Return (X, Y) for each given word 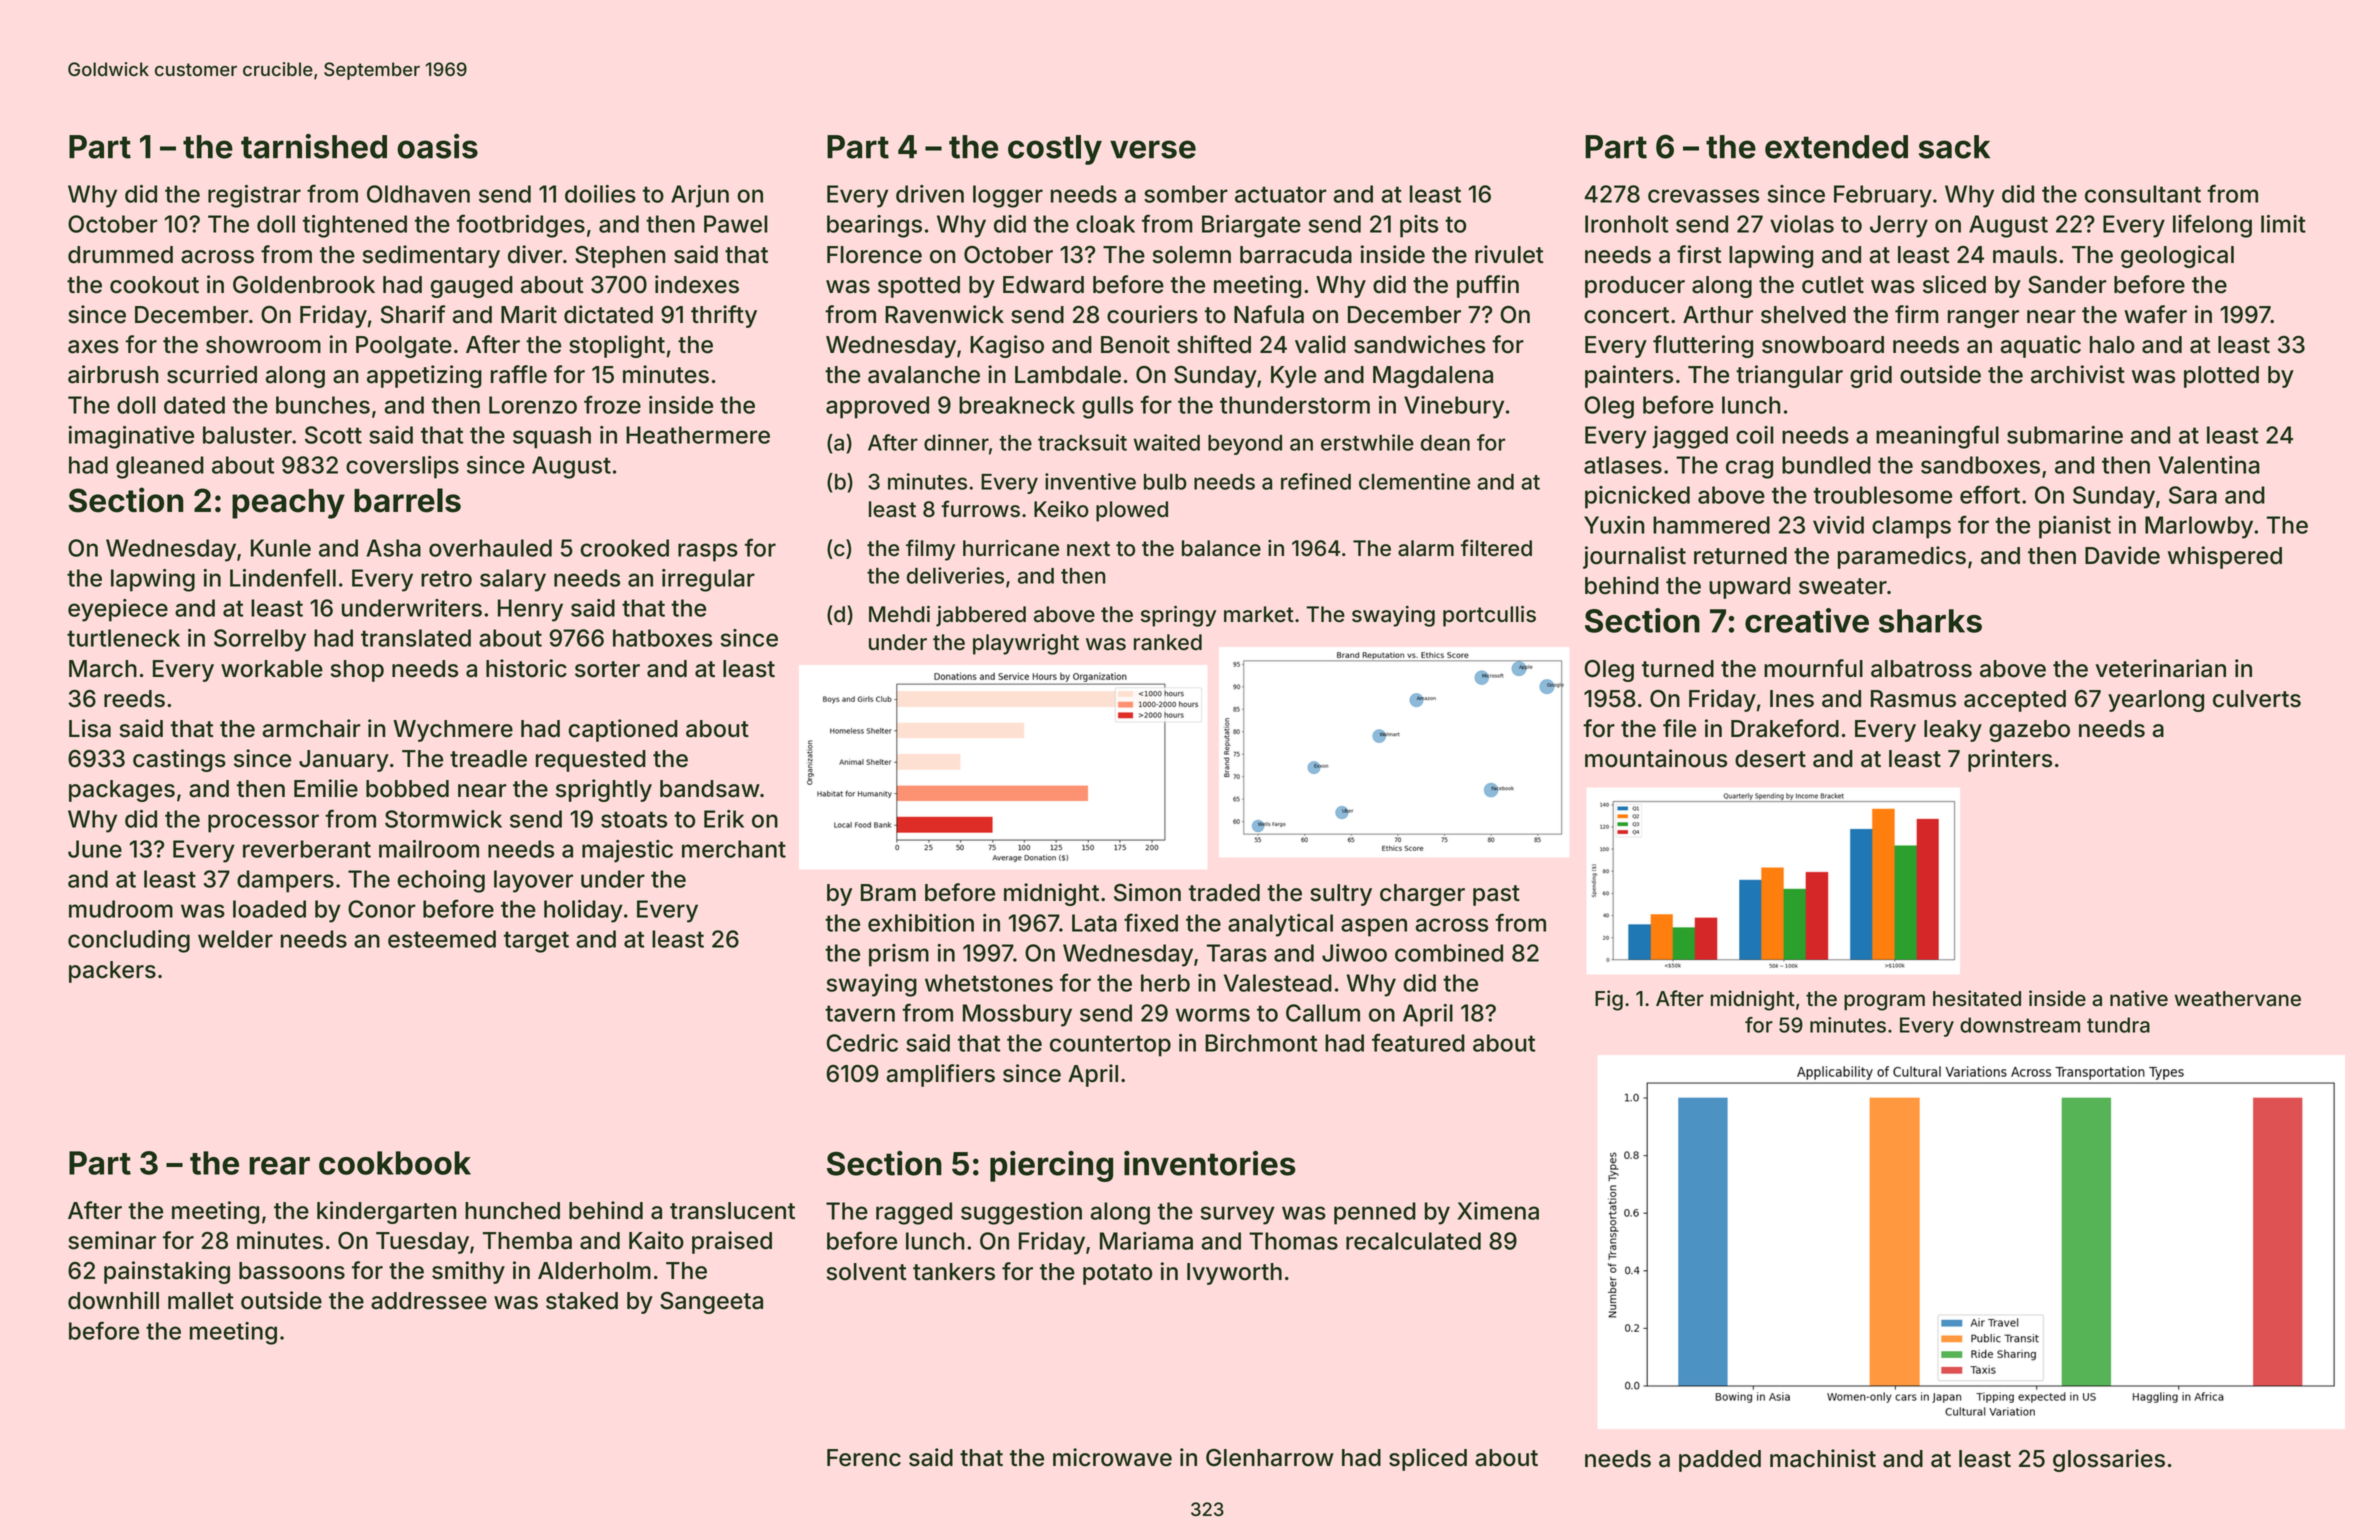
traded (1224, 893)
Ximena (1498, 1211)
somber (1186, 194)
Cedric (862, 1043)
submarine (2065, 435)
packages (122, 791)
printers (2010, 760)
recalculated (1413, 1241)
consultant (2143, 194)
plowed (1132, 511)
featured (1418, 1042)
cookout (154, 285)
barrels (407, 500)
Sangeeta (711, 1303)
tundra (2118, 1025)
